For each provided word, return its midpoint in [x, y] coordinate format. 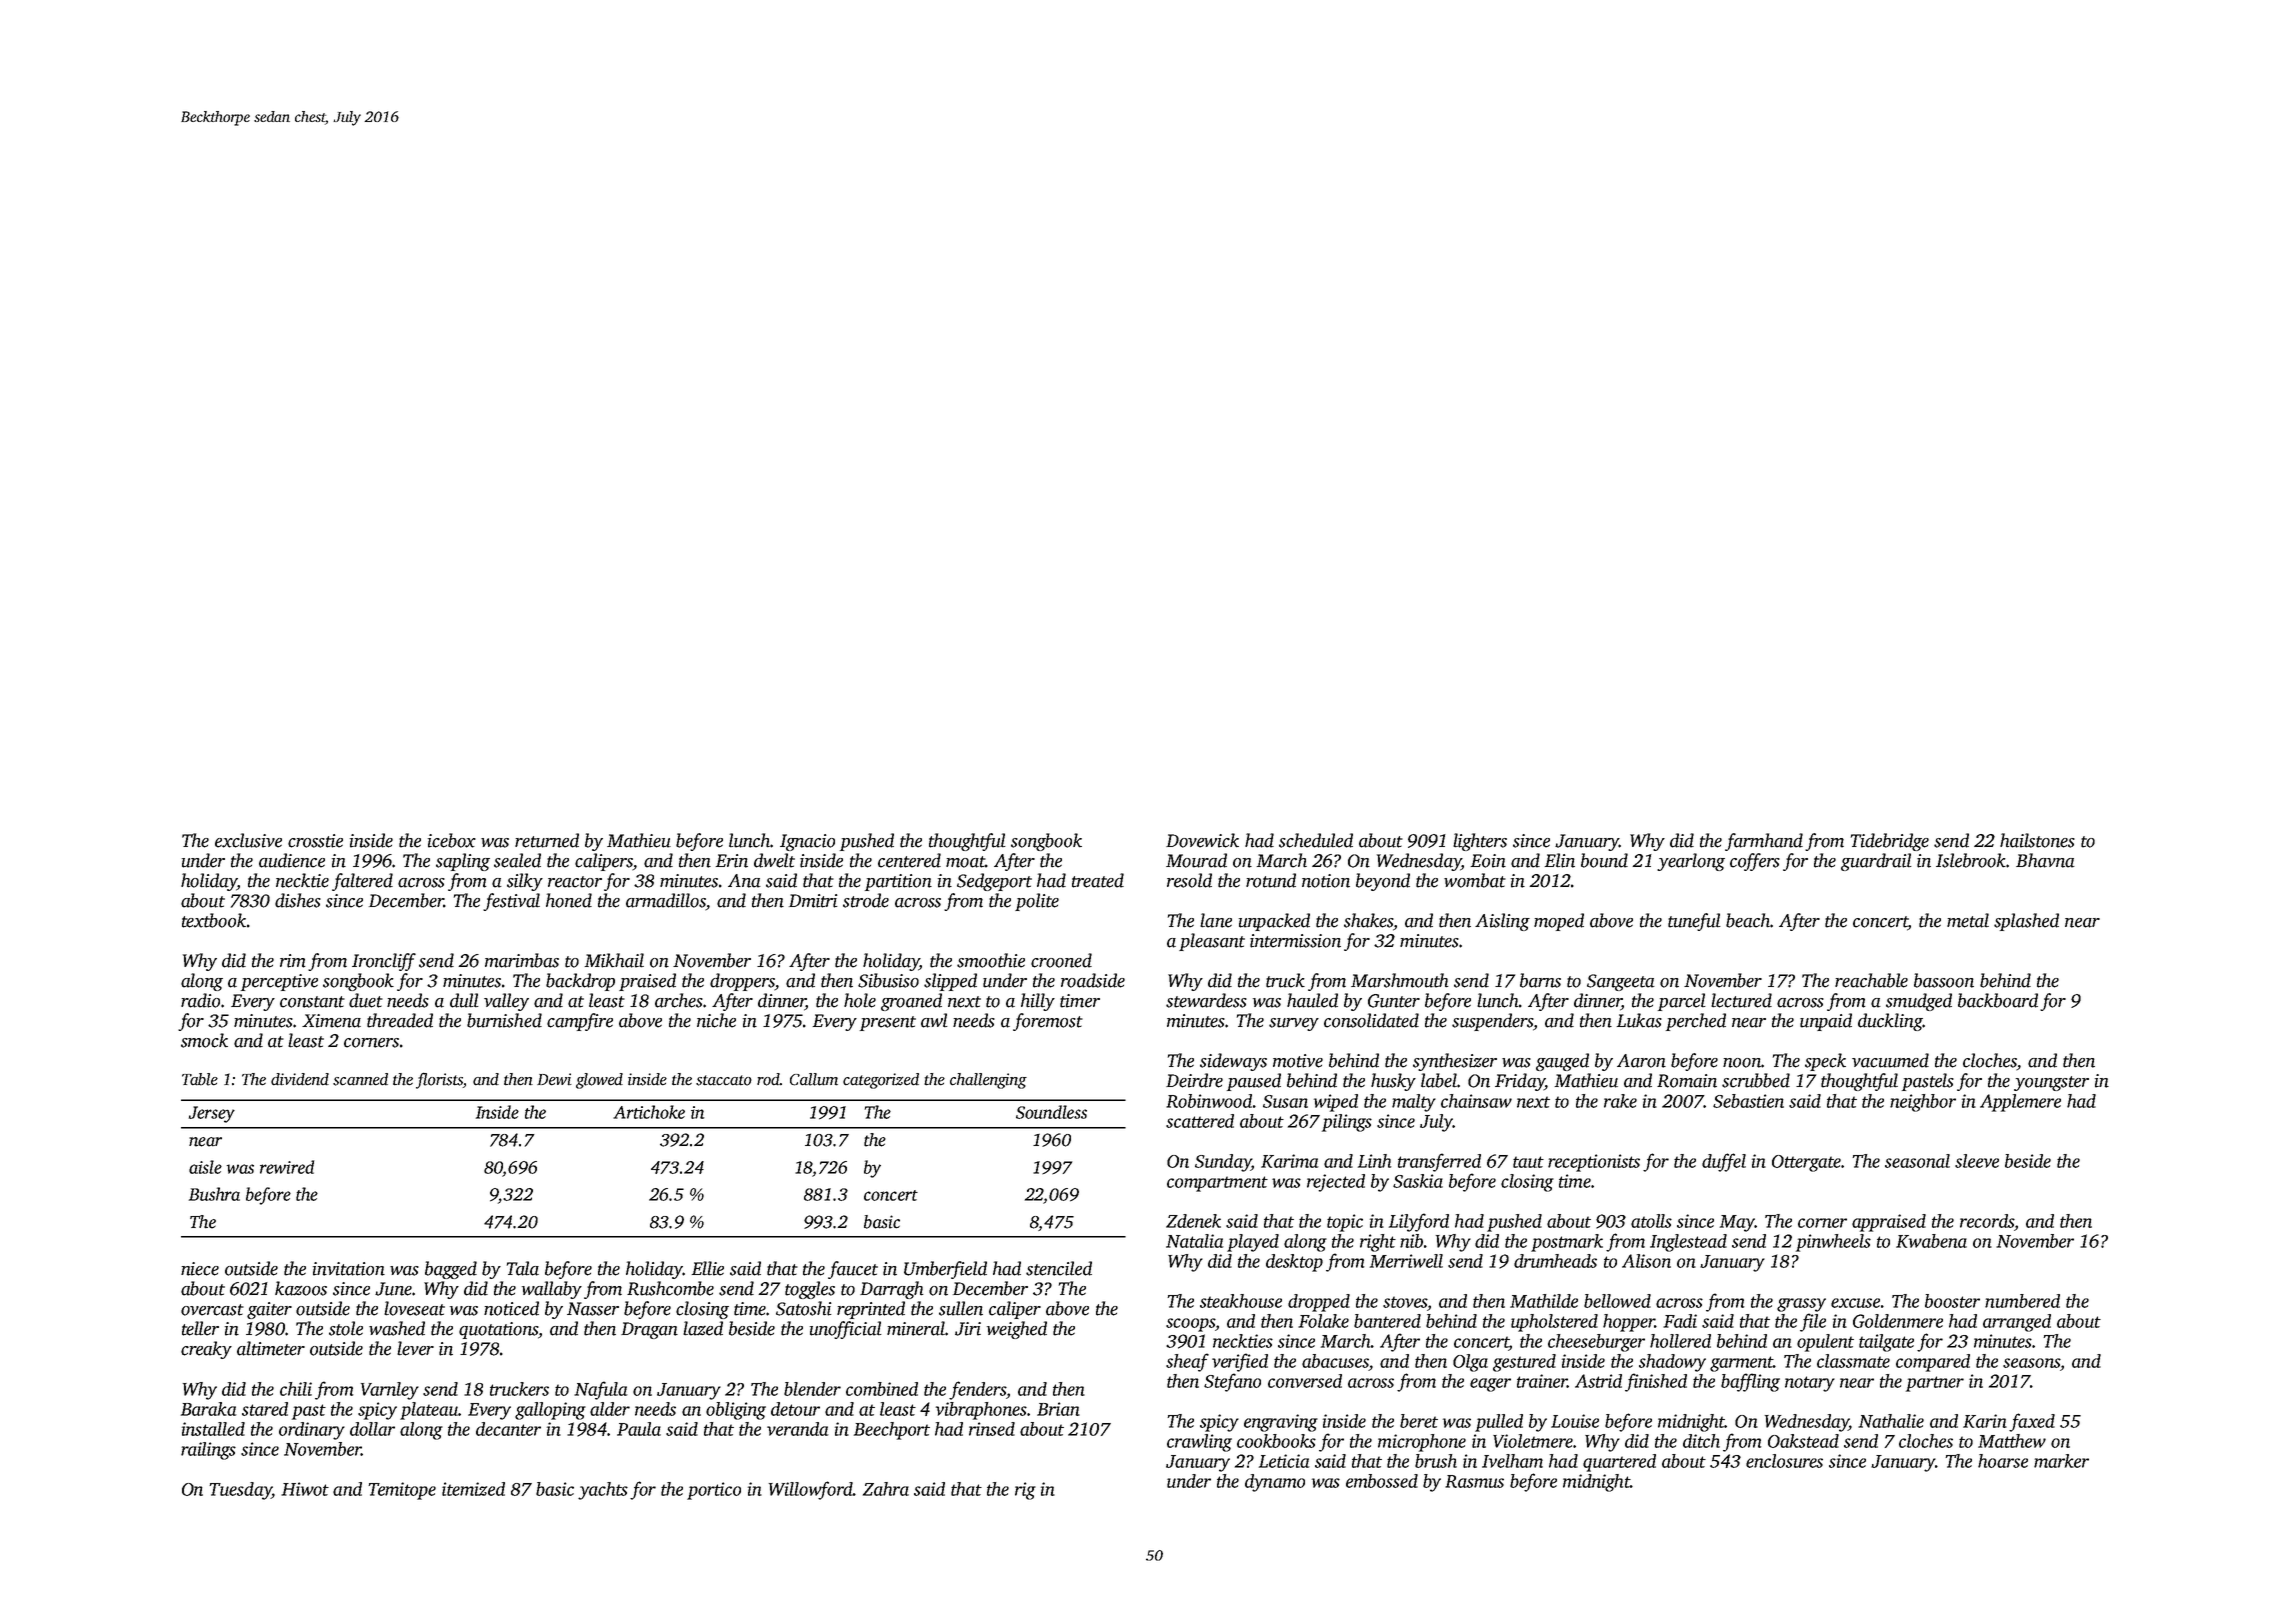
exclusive [248, 840]
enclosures [1784, 1461]
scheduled [1316, 840]
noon [1742, 1063]
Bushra [214, 1194]
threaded [400, 1020]
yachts [603, 1491]
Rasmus [1474, 1481]
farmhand [1764, 842]
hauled [1312, 1000]
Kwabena [1931, 1241]
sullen [961, 1308]
